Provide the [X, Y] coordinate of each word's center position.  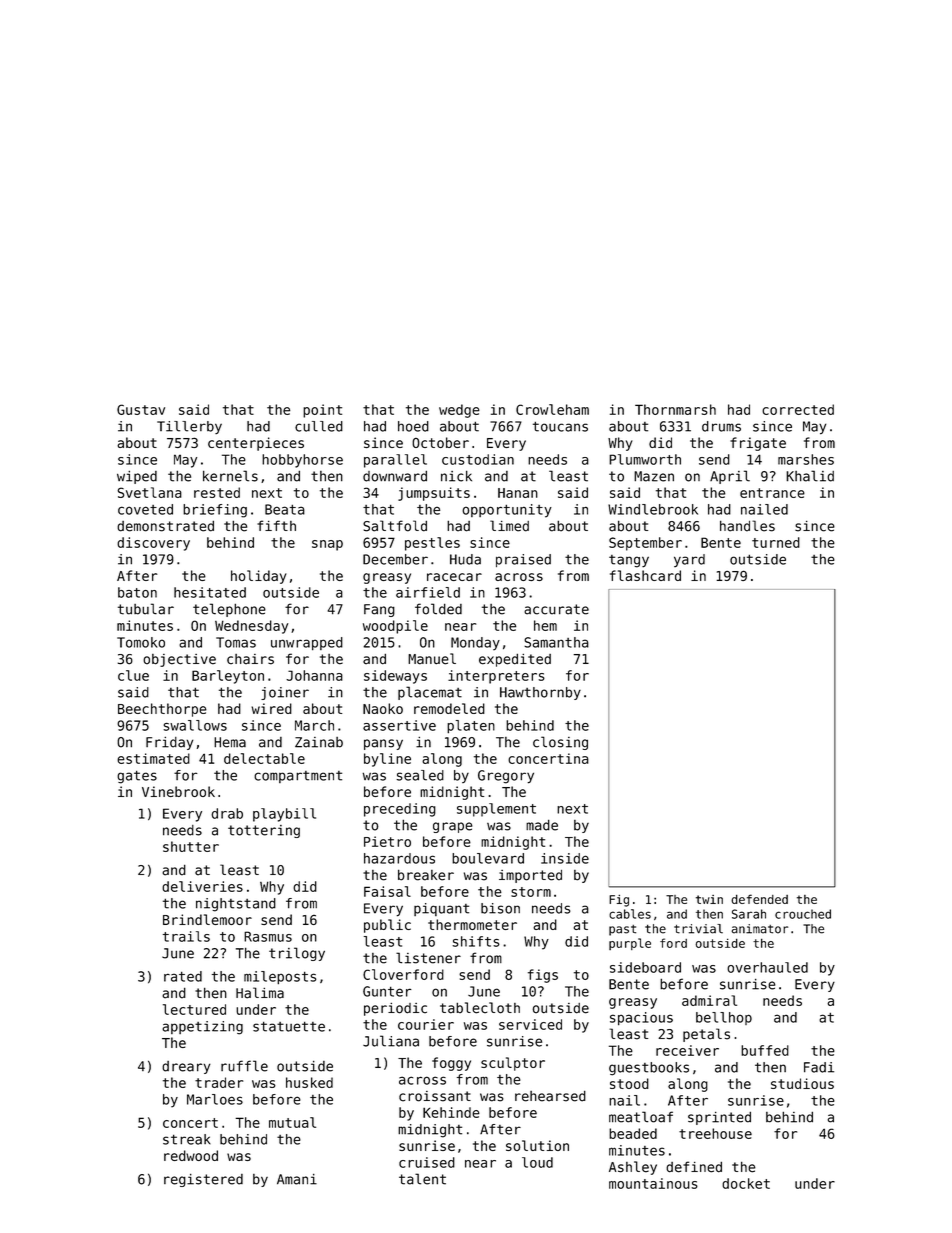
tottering [264, 831]
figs [543, 976]
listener [428, 958]
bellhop [724, 1018]
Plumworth [645, 459]
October [440, 442]
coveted [145, 509]
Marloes [215, 1099]
